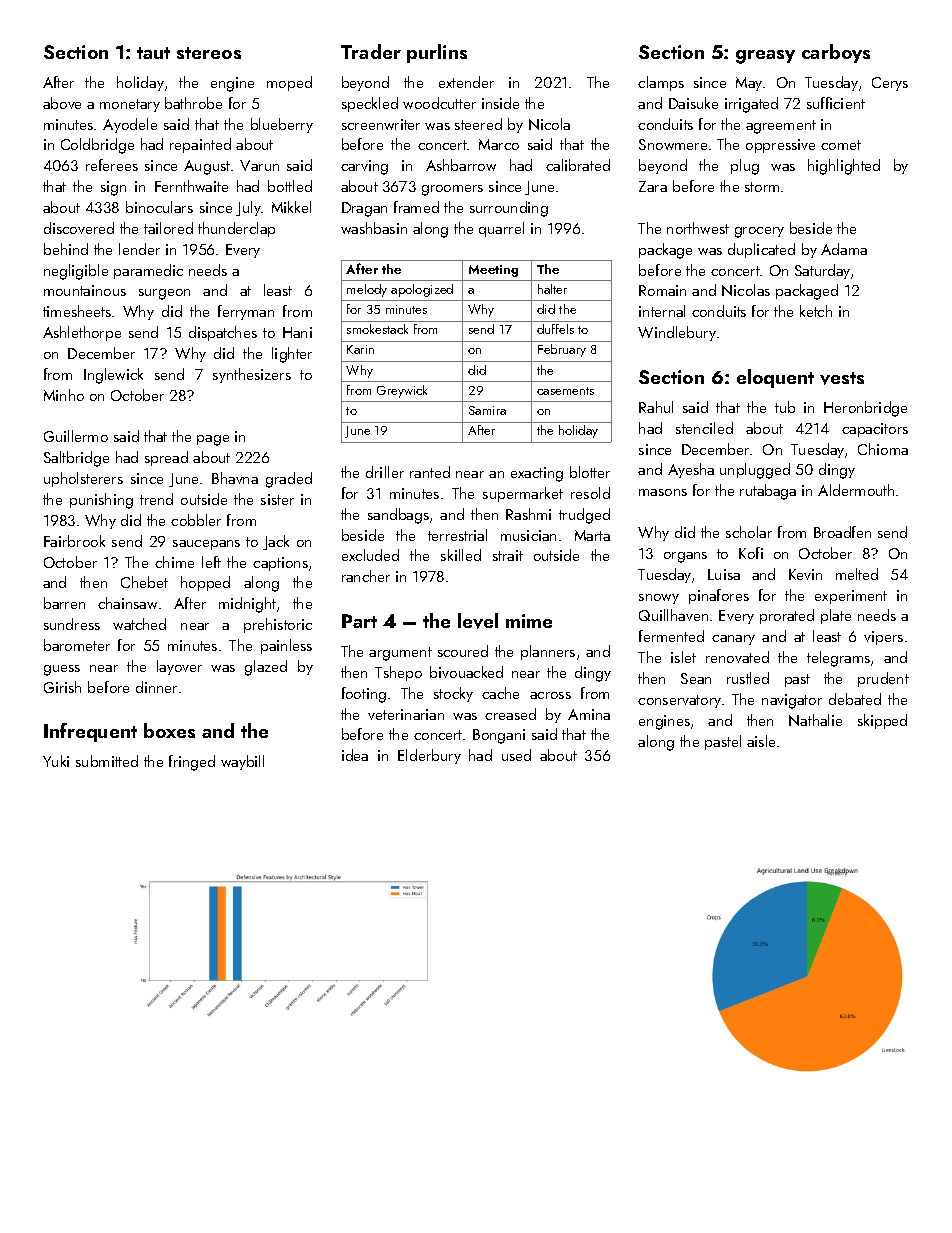  Describe the element at coordinates (56, 761) in the page. I see `Yuki` at that location.
